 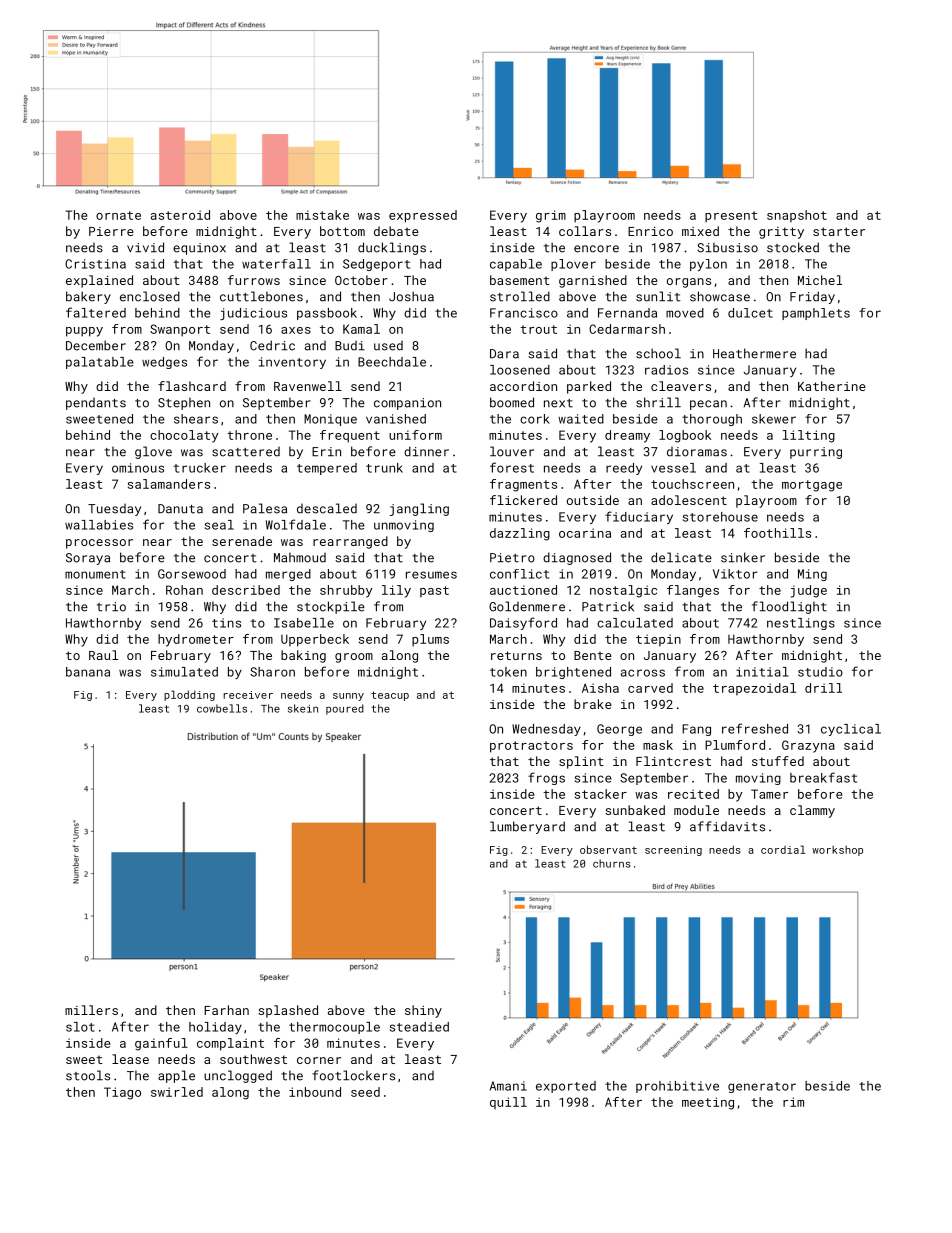 What do you see at coordinates (600, 688) in the page?
I see `Aisha` at bounding box center [600, 688].
